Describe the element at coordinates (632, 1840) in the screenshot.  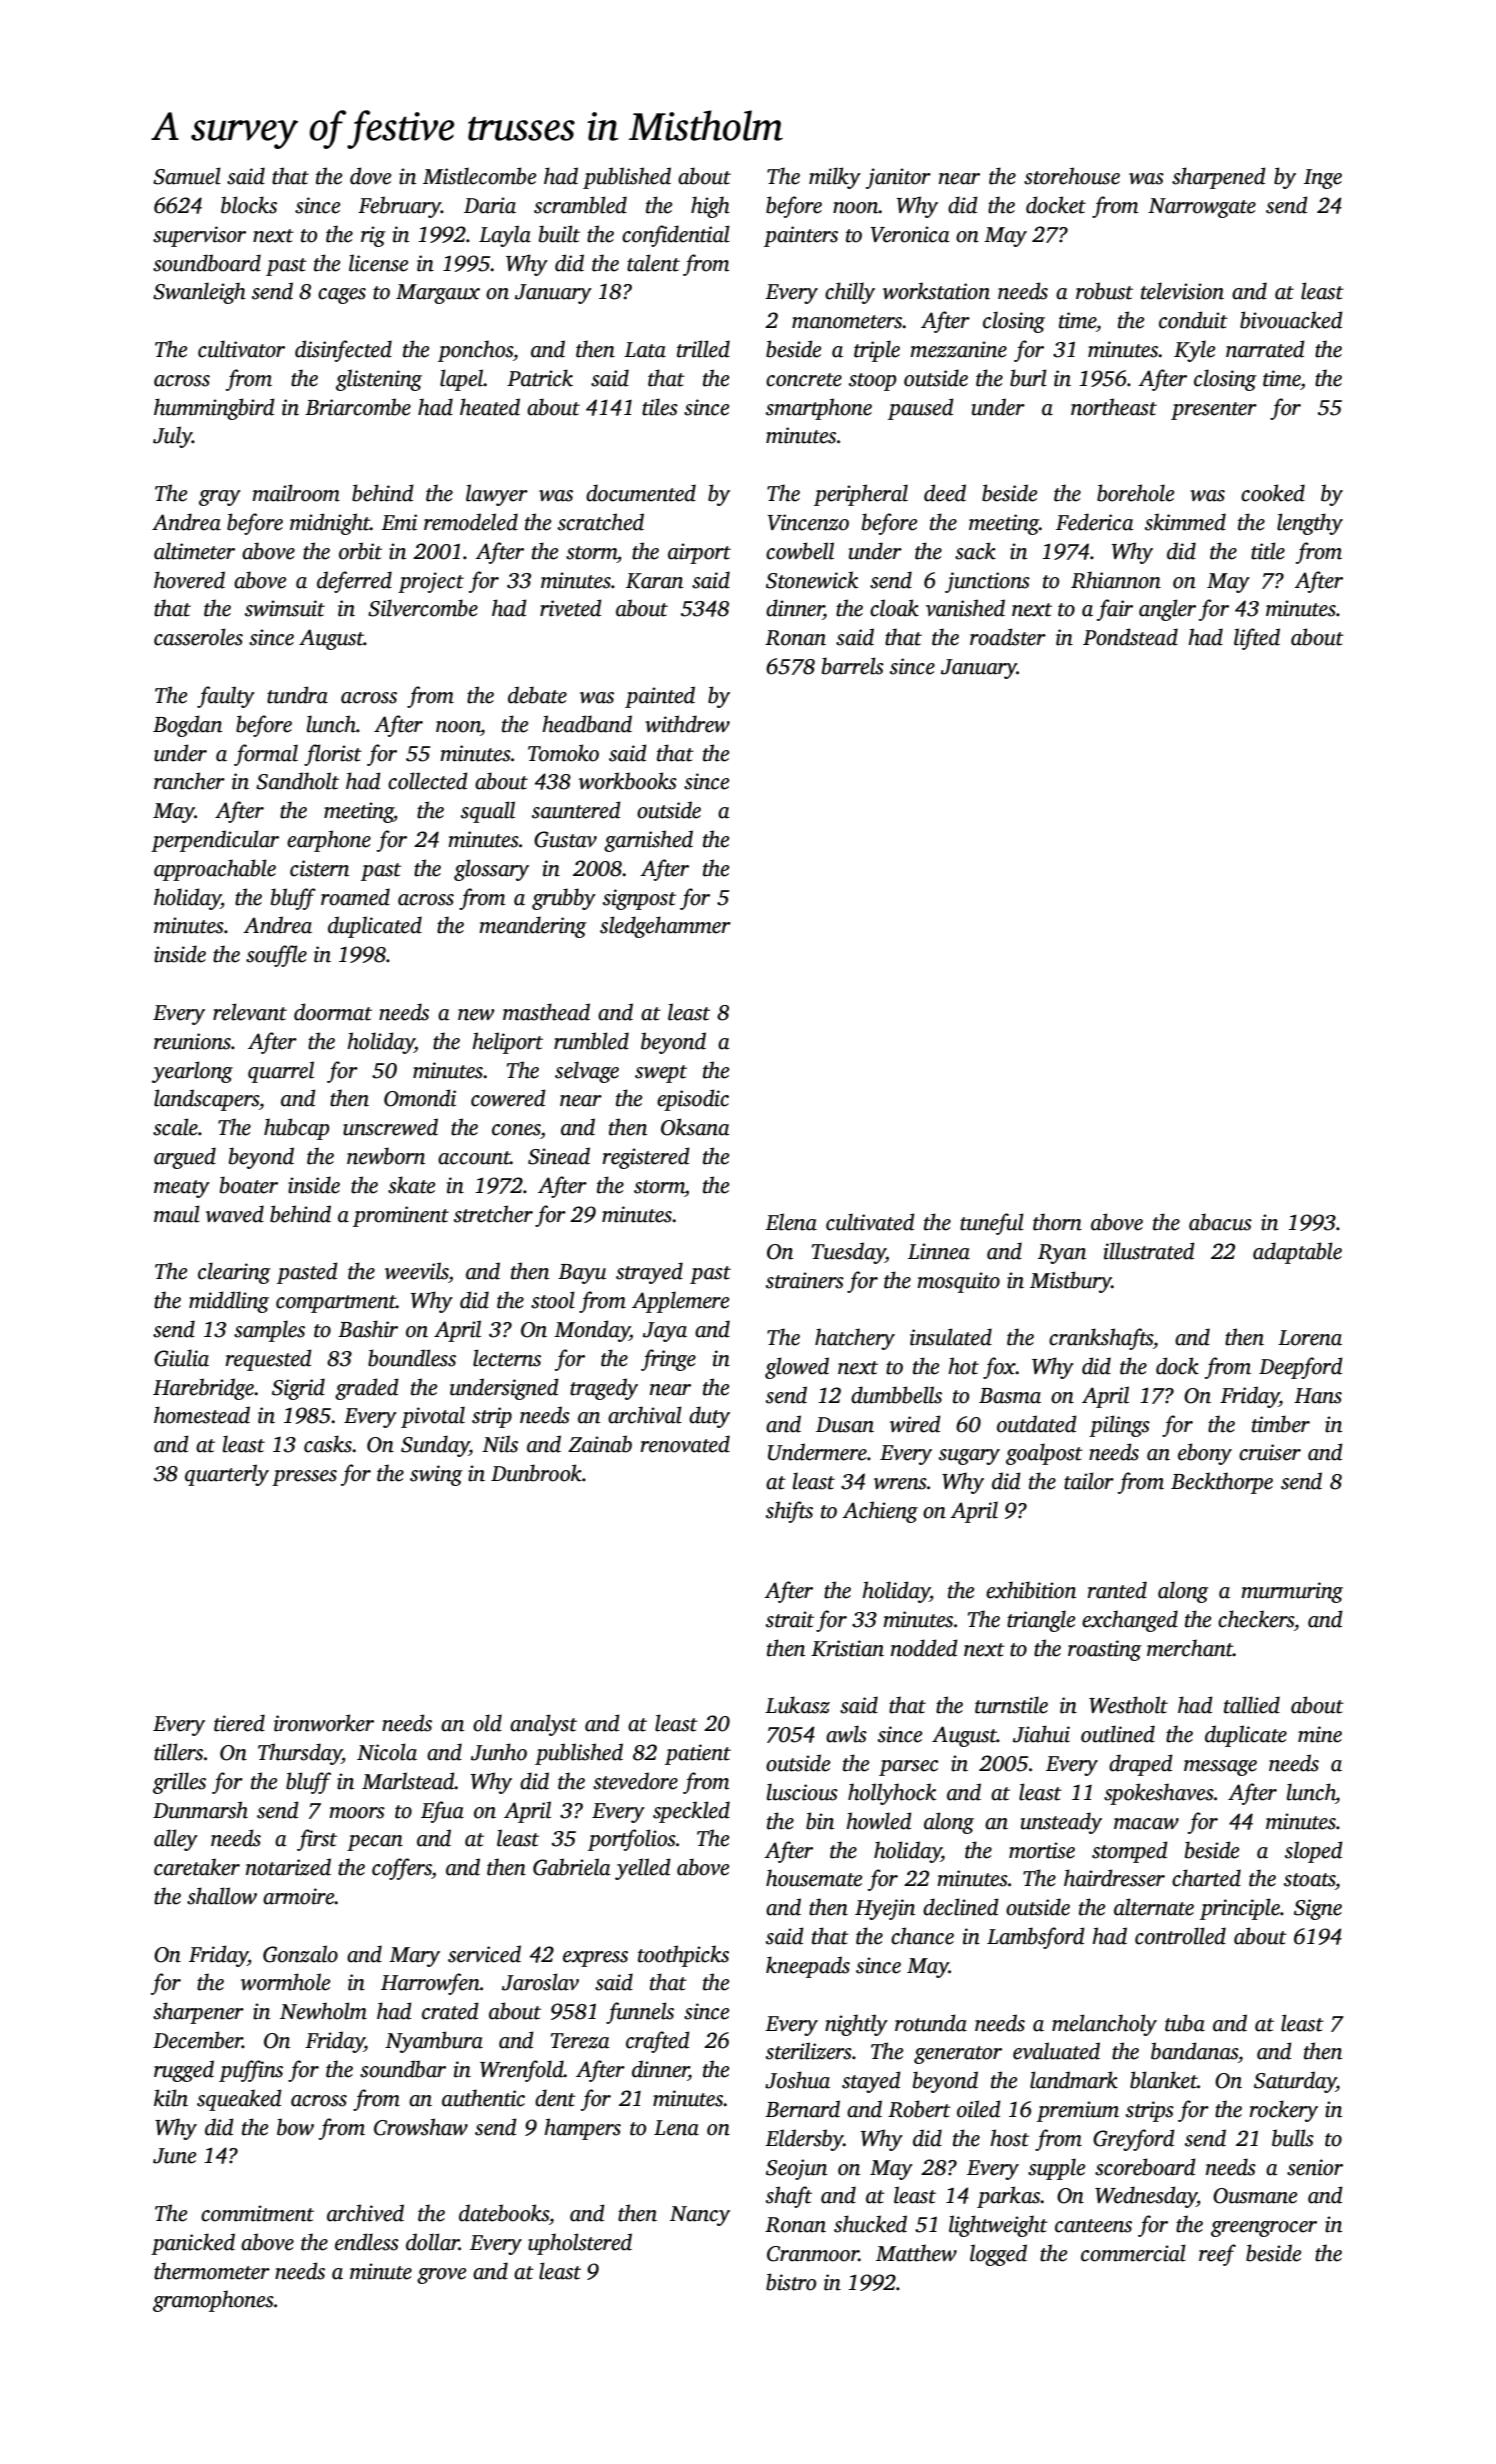
I see `portfolios` at that location.
